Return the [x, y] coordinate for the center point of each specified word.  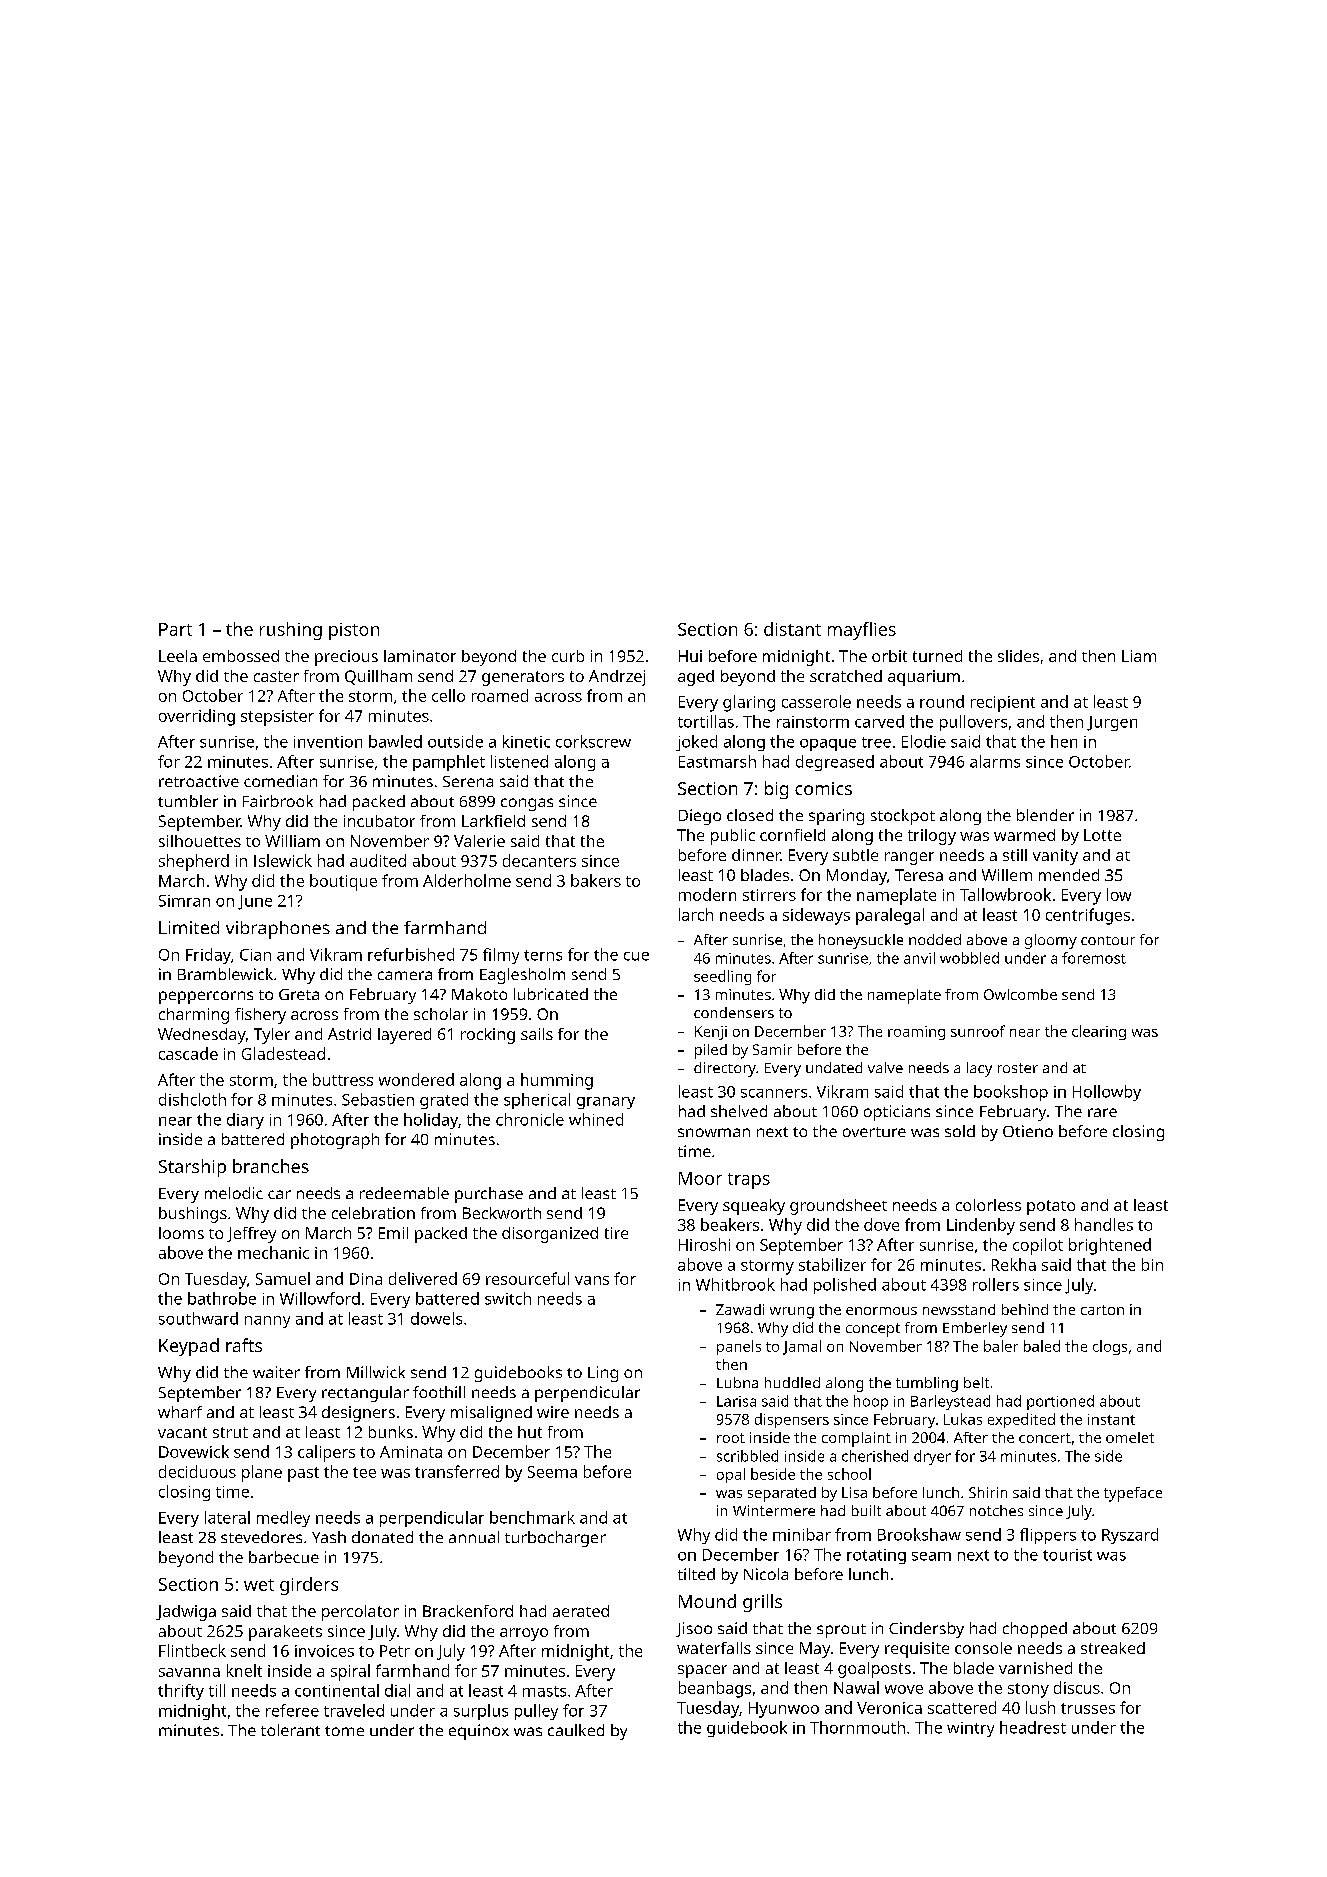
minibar [802, 1534]
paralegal [890, 916]
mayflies [862, 631]
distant [792, 629]
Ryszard [1130, 1536]
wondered [416, 1079]
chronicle [530, 1119]
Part [175, 629]
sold [960, 1131]
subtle [855, 855]
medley [283, 1519]
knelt [244, 1670]
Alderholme [467, 880]
